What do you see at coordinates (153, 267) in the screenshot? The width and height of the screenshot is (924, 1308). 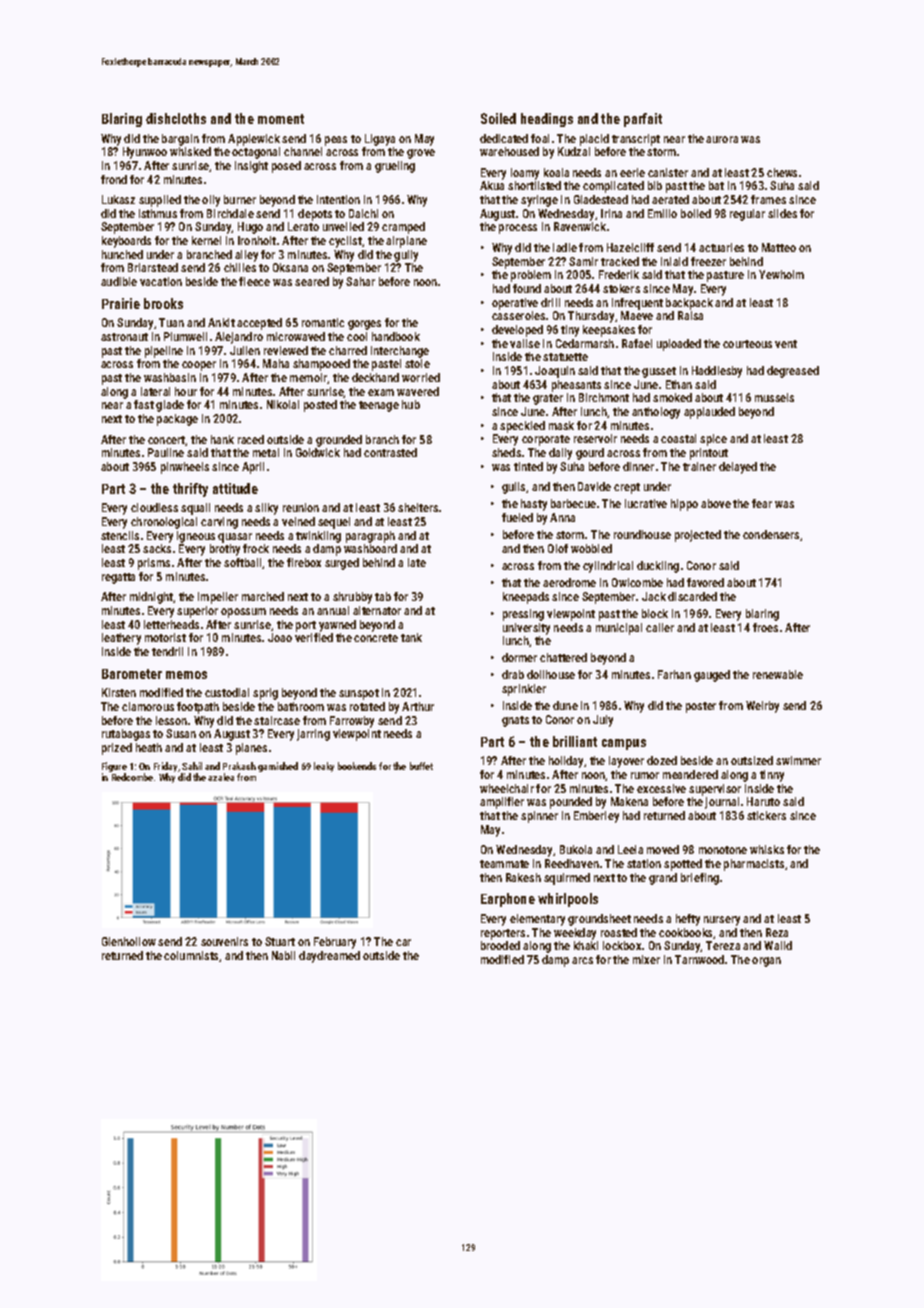 I see `Briarstead` at bounding box center [153, 267].
